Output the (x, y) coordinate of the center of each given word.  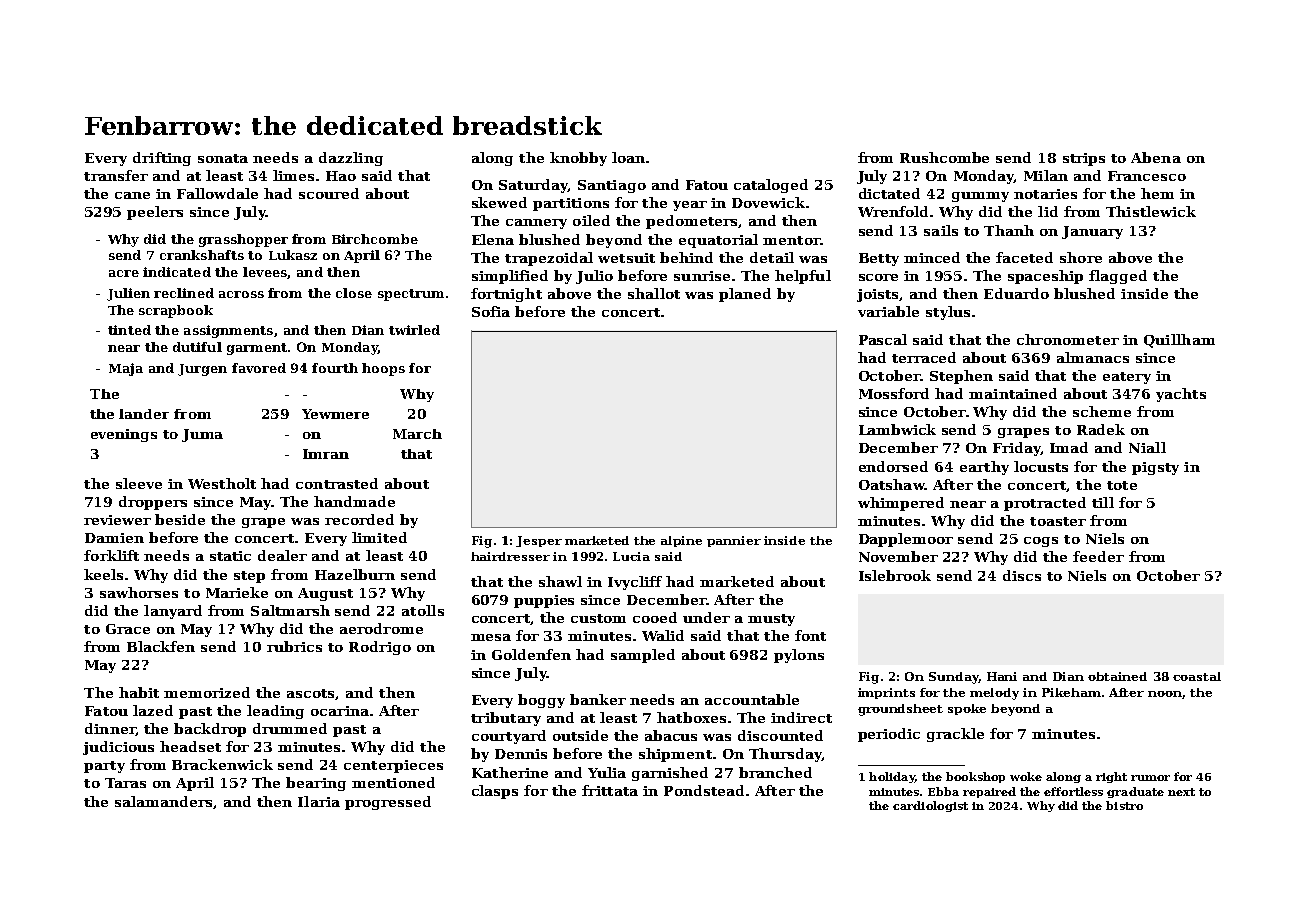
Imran (326, 454)
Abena (1156, 157)
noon (1165, 694)
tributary (506, 719)
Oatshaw (892, 484)
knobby (578, 159)
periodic (889, 735)
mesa (491, 637)
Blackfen (161, 646)
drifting (162, 159)
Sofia (491, 311)
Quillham (1179, 341)
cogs (1041, 542)
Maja (126, 369)
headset (190, 746)
